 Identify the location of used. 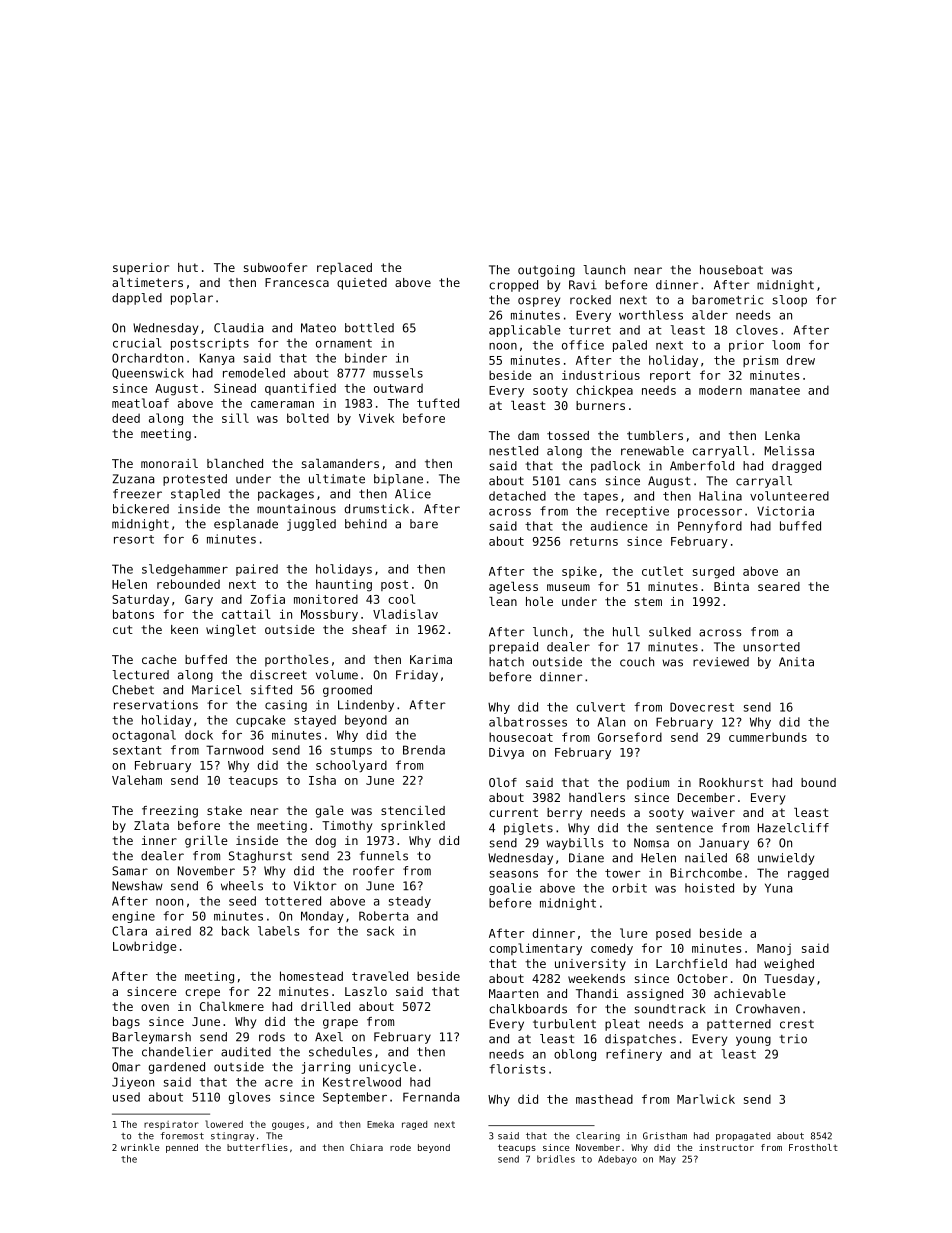
(126, 1097).
